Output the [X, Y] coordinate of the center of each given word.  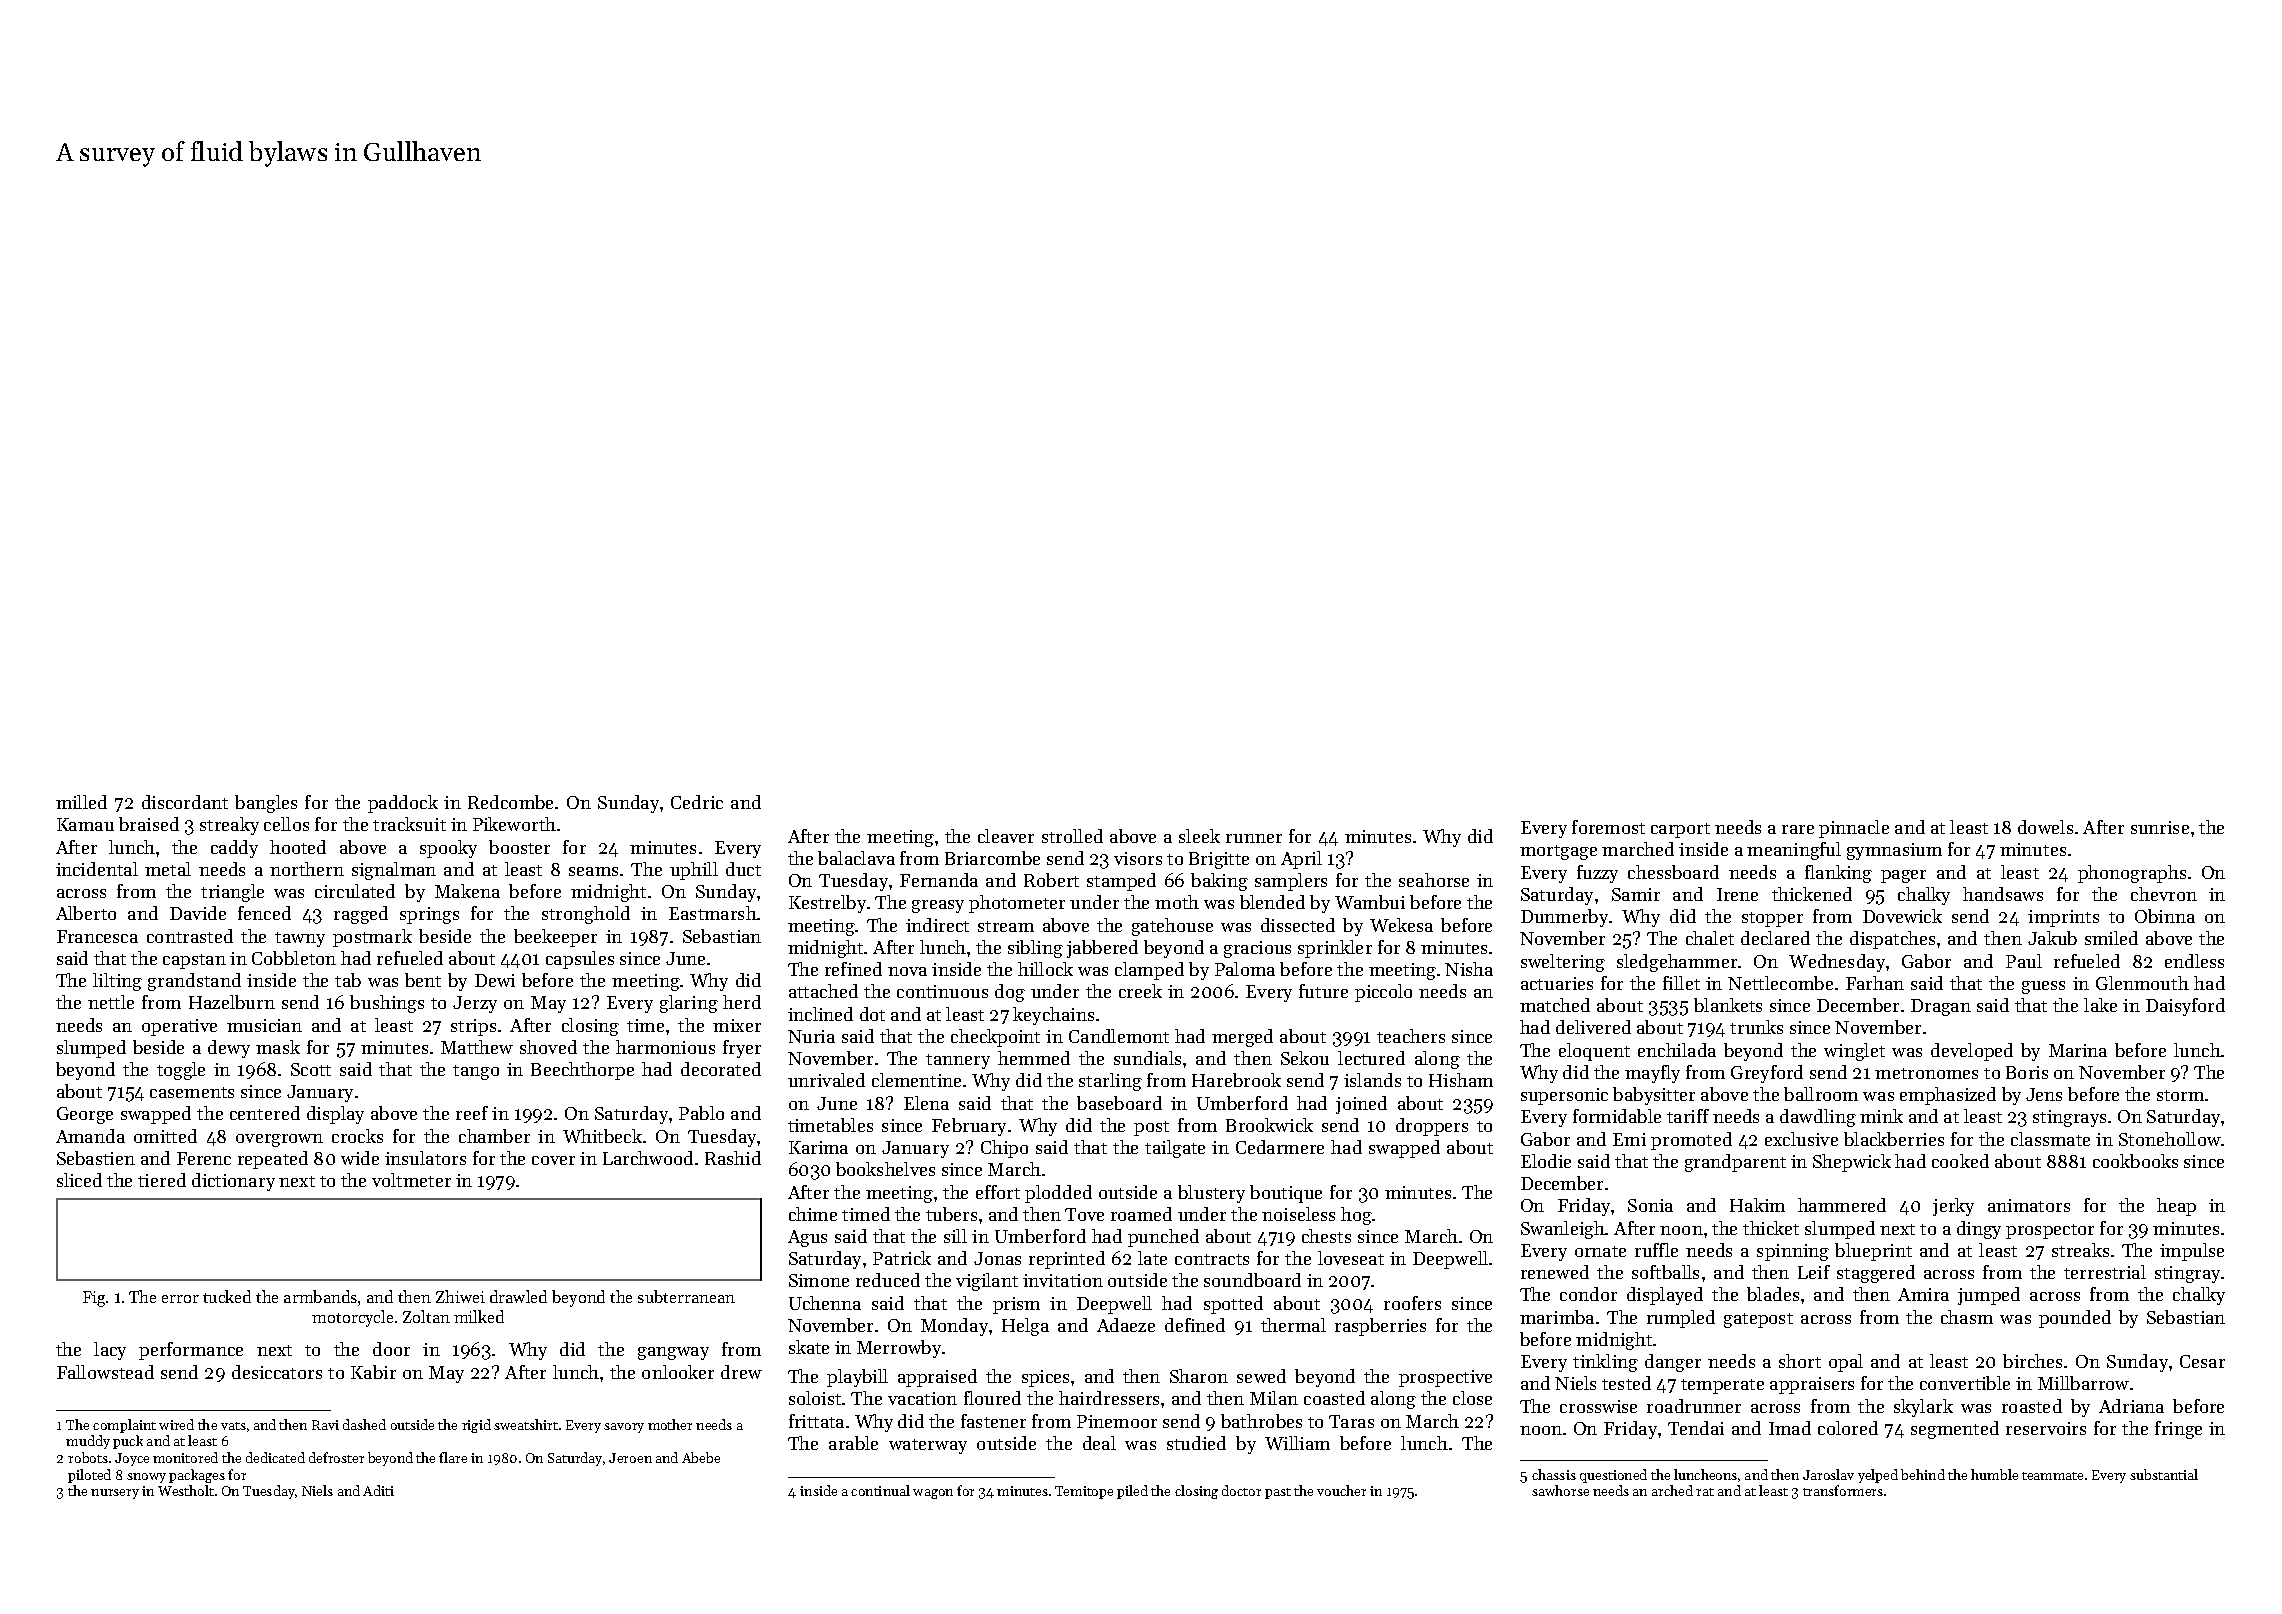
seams [593, 871]
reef [472, 1113]
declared [1775, 938]
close [1472, 1398]
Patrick [902, 1258]
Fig [94, 1299]
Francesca [97, 936]
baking [1219, 882]
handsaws [2003, 894]
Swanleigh [1563, 1230]
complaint [124, 1426]
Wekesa [1401, 925]
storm [2180, 1095]
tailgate [1175, 1149]
